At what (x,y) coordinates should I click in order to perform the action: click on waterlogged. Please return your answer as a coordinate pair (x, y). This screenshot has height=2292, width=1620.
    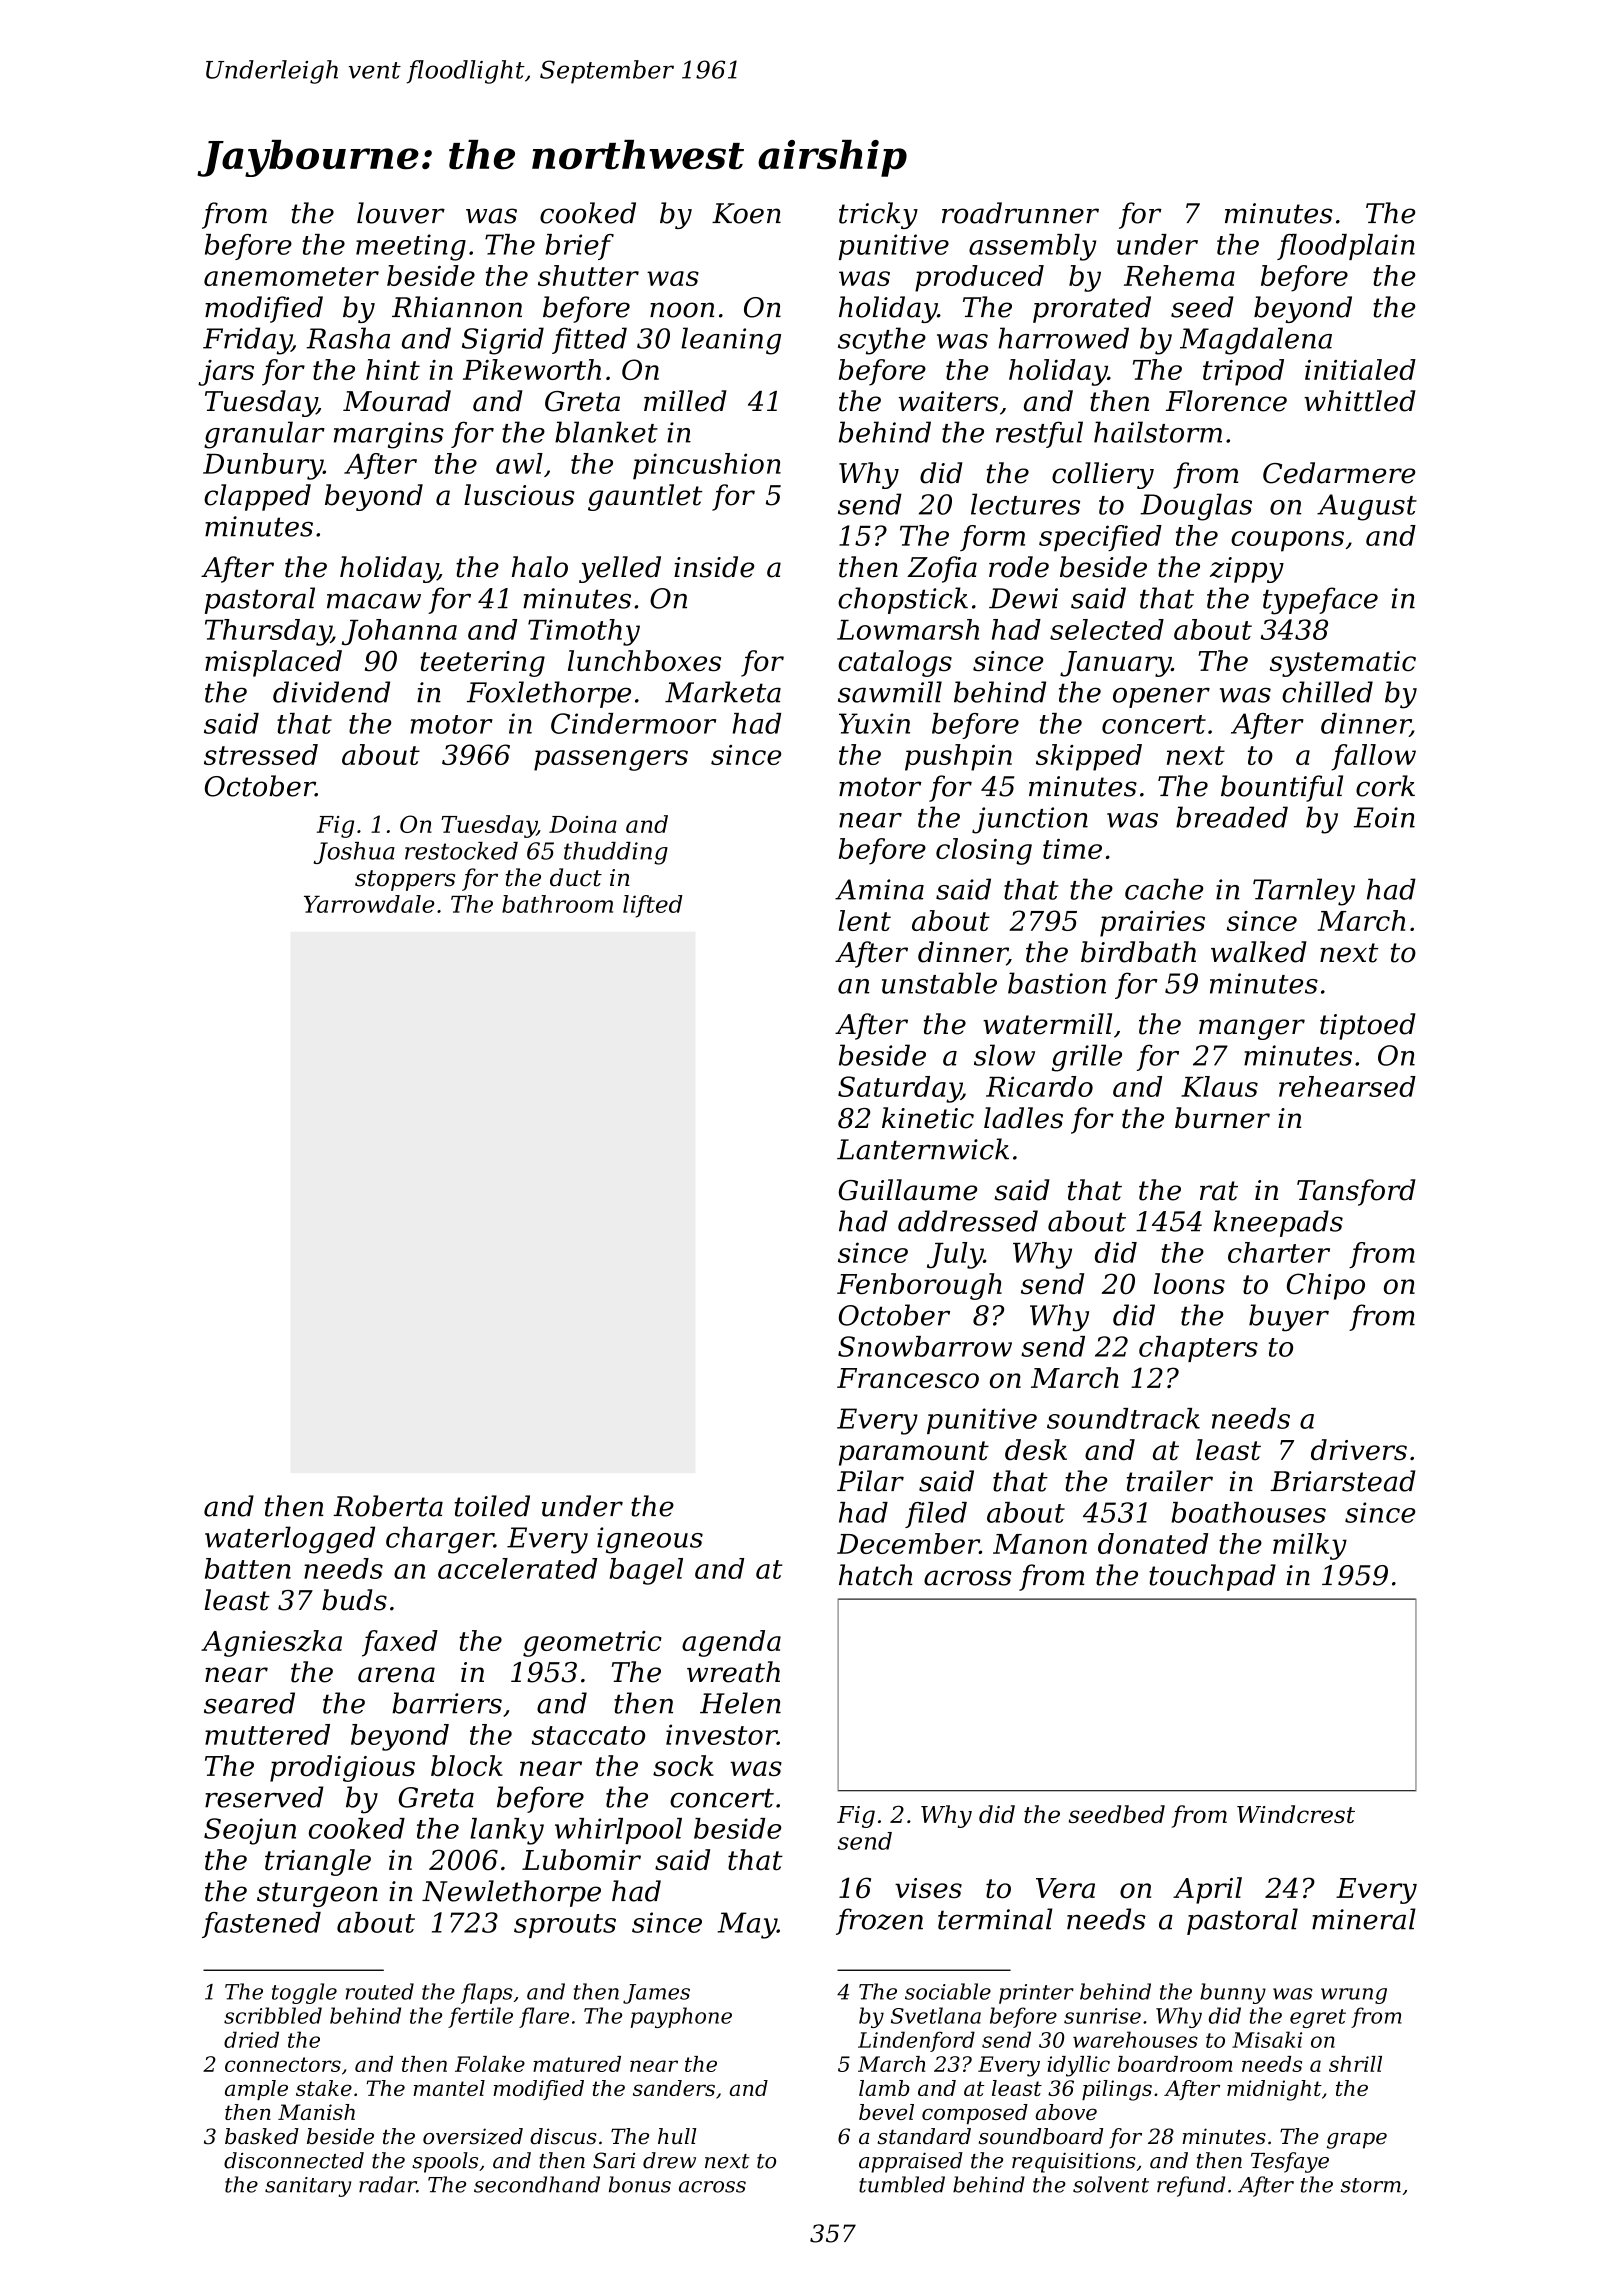
    Looking at the image, I should click on (290, 1540).
